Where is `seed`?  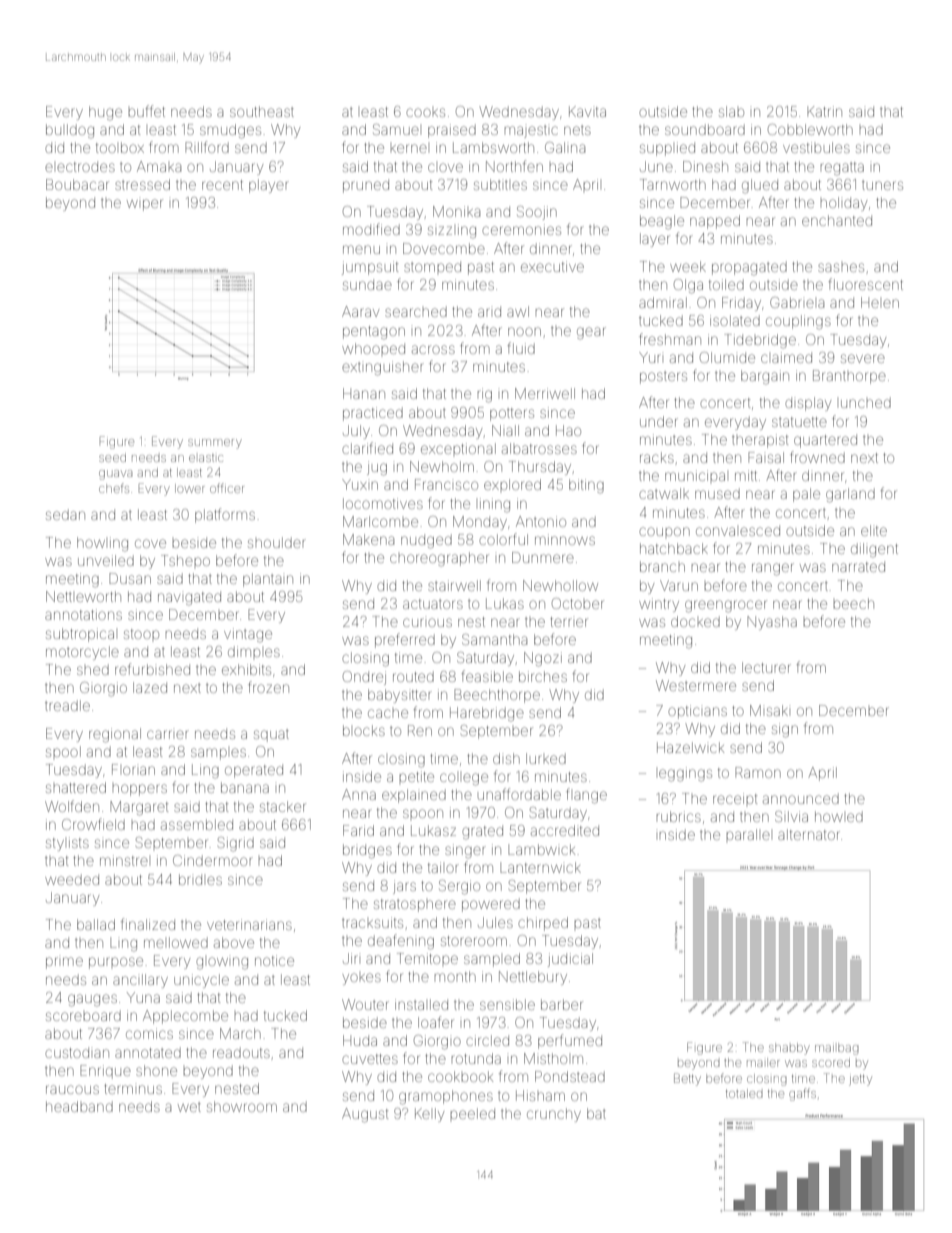
seed is located at coordinates (112, 458).
